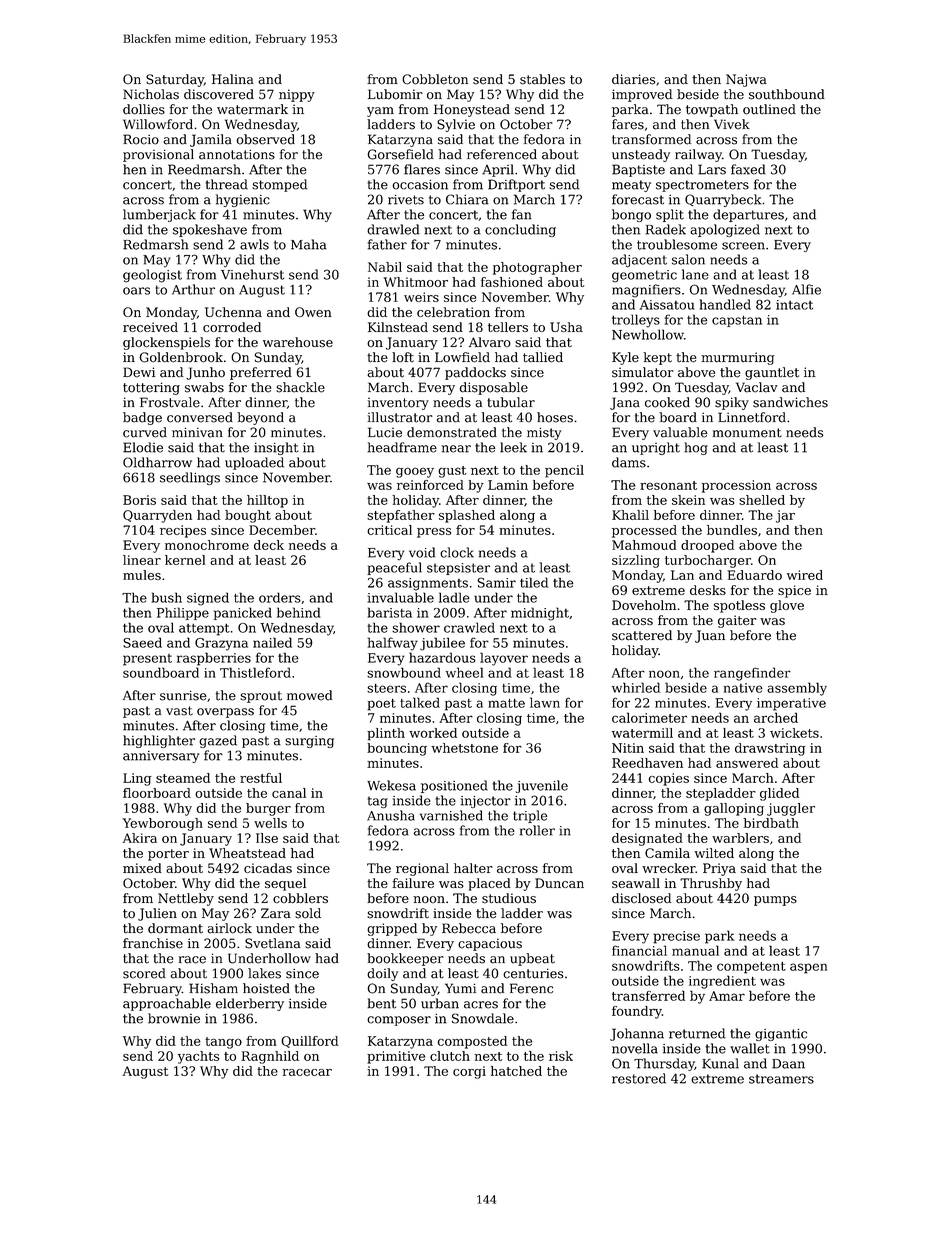 Image resolution: width=952 pixels, height=1233 pixels. What do you see at coordinates (272, 642) in the screenshot?
I see `nailed` at bounding box center [272, 642].
